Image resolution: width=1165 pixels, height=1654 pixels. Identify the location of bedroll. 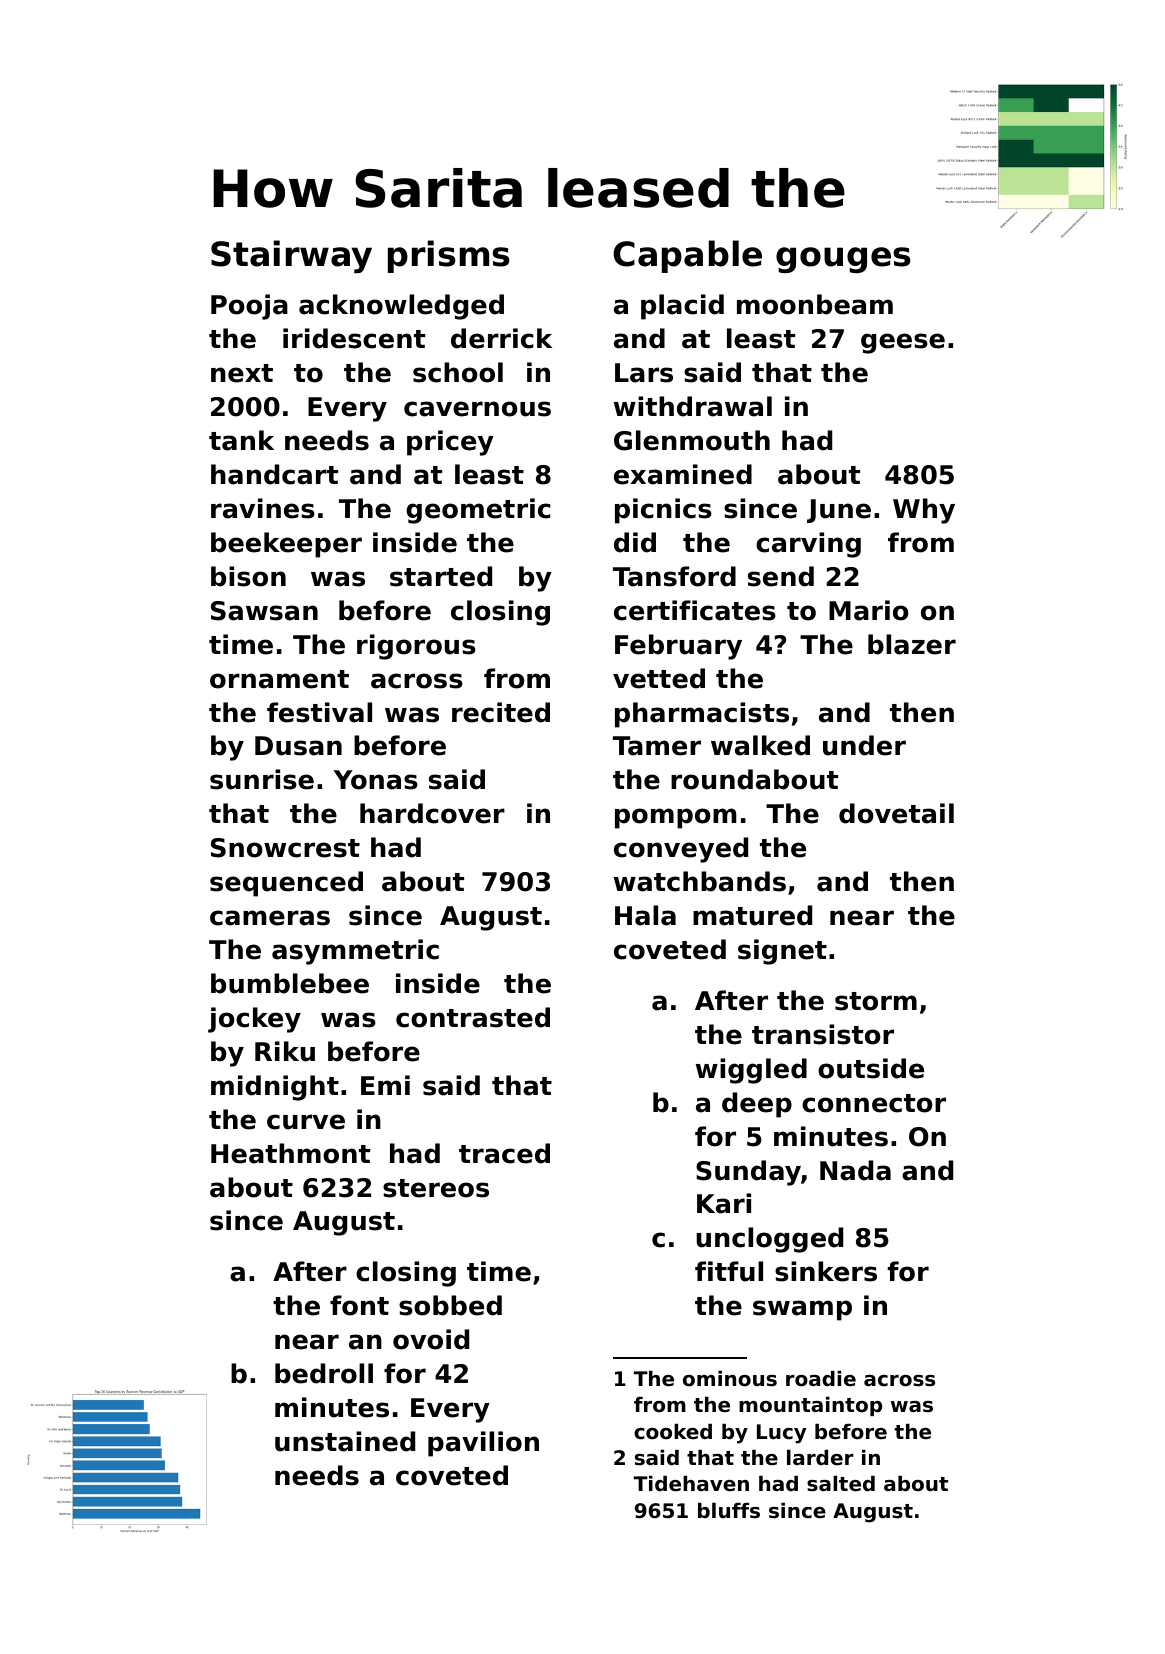
(324, 1373).
